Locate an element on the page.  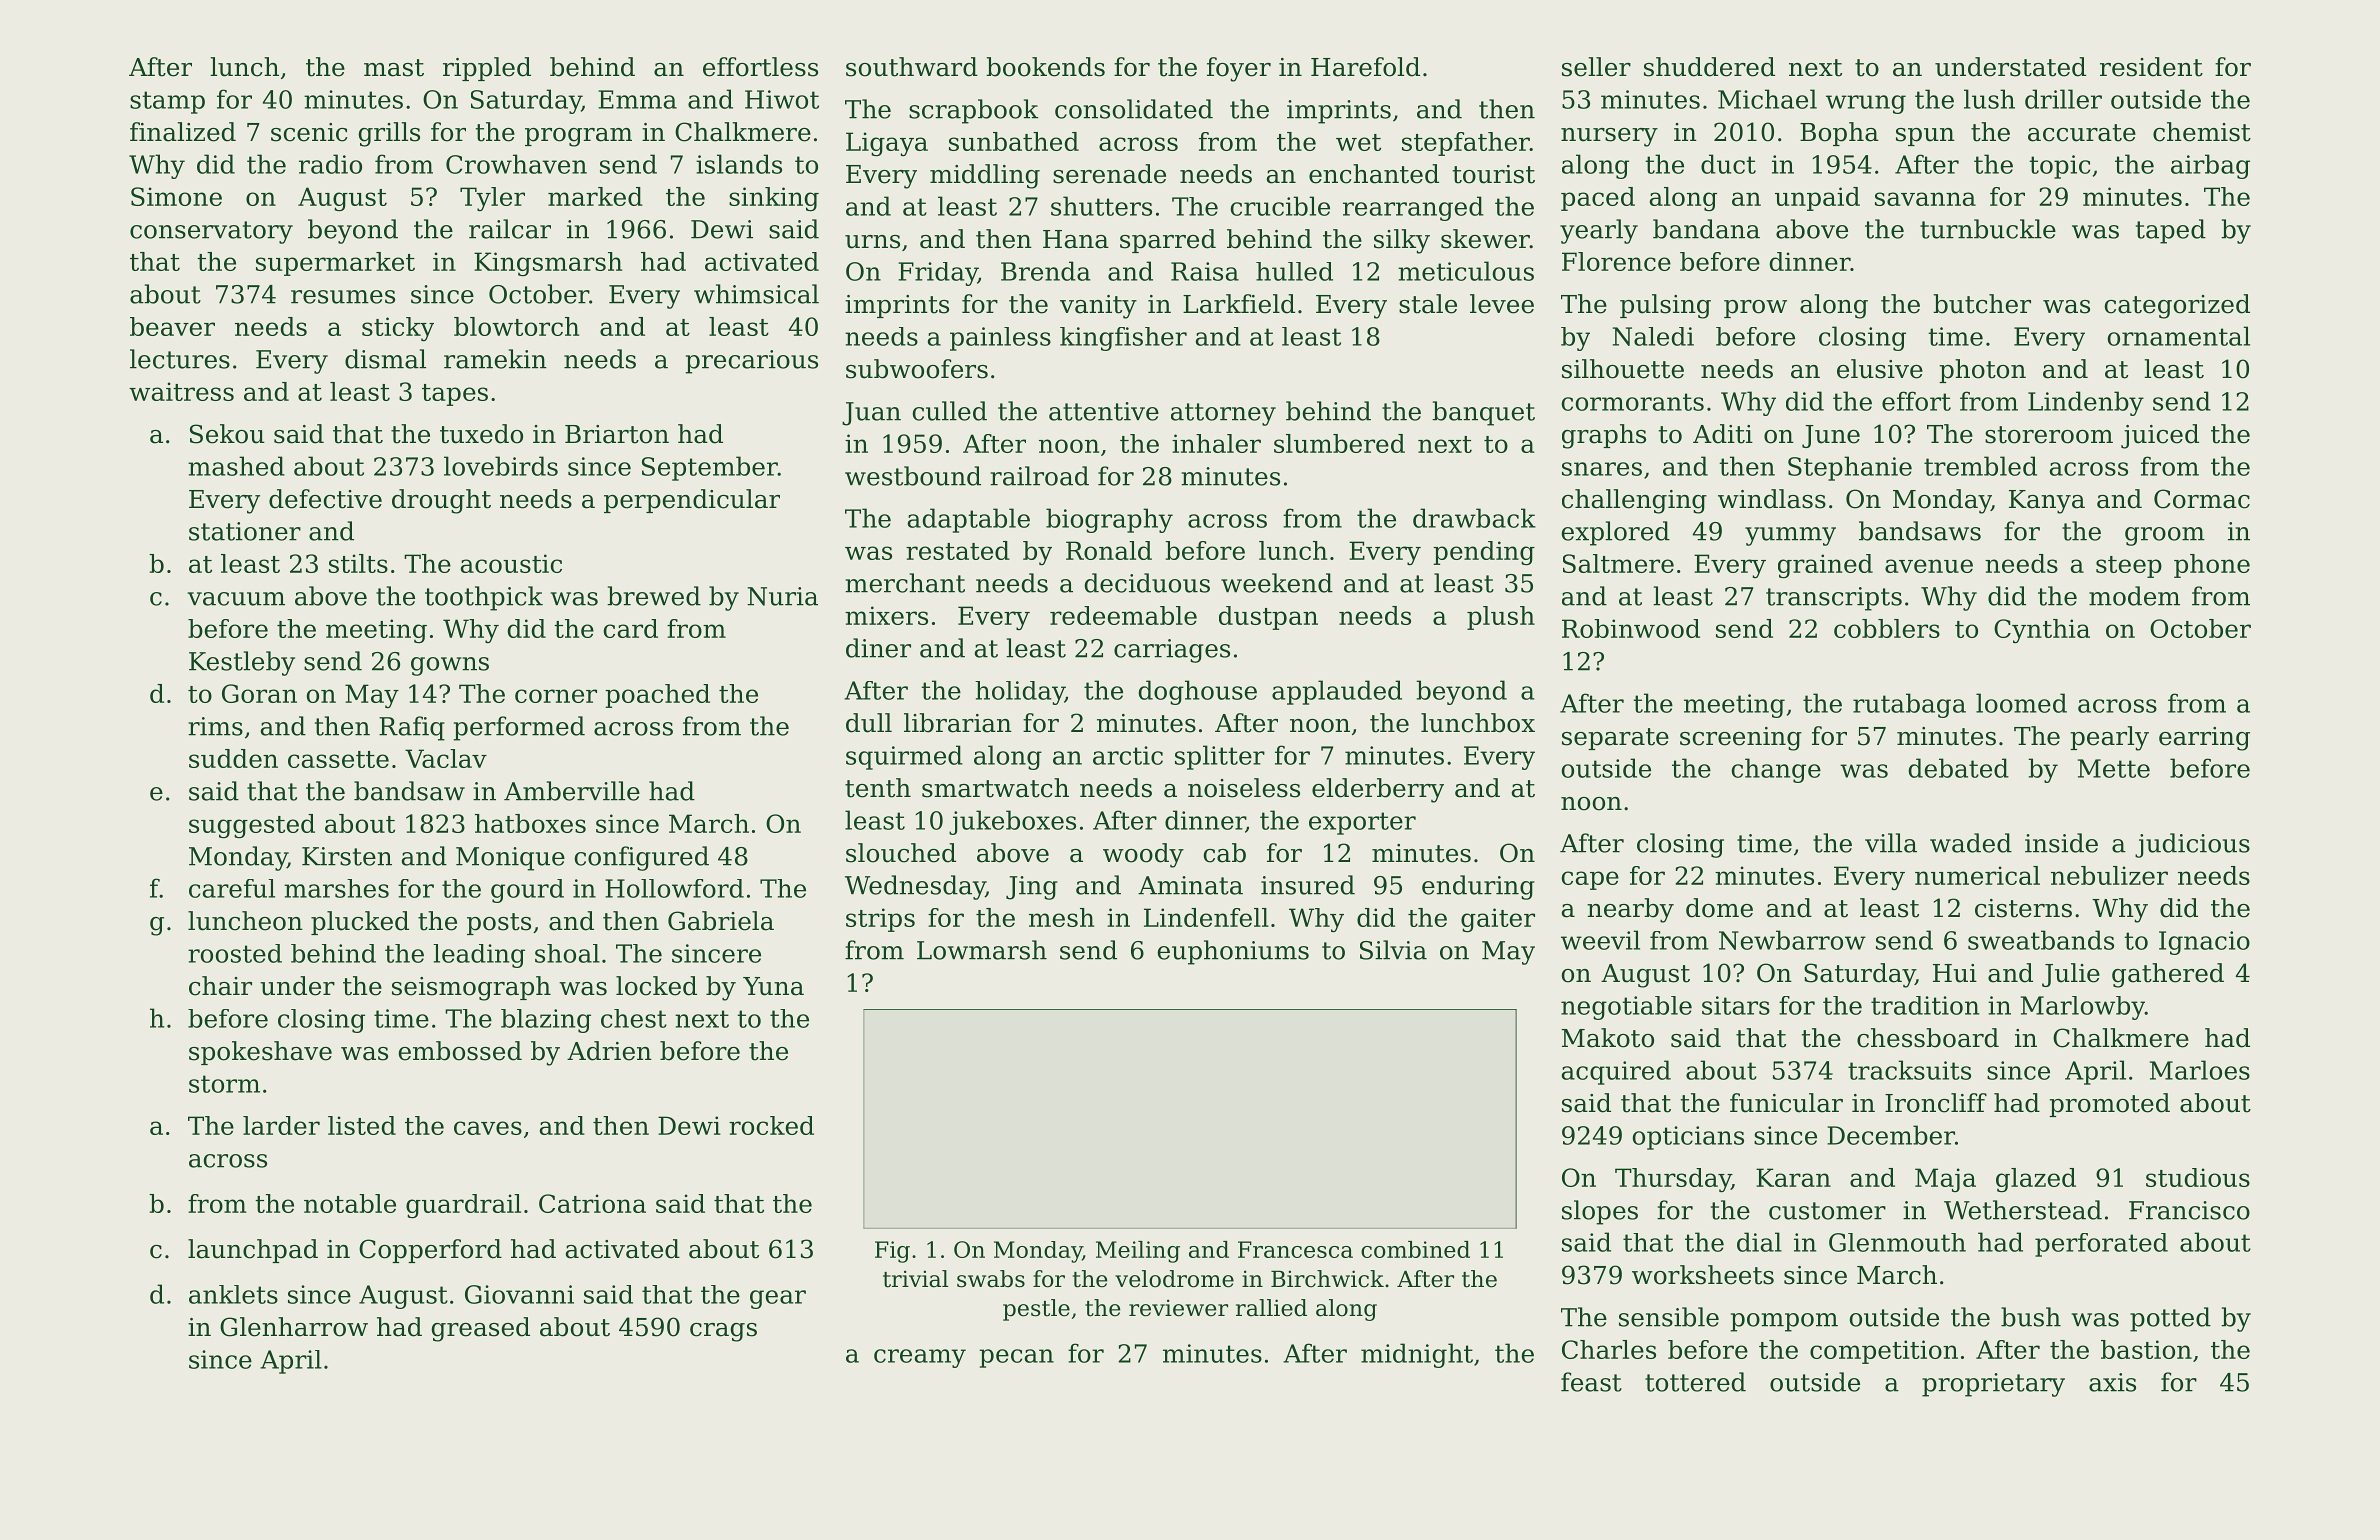
promoted is located at coordinates (2109, 1105).
